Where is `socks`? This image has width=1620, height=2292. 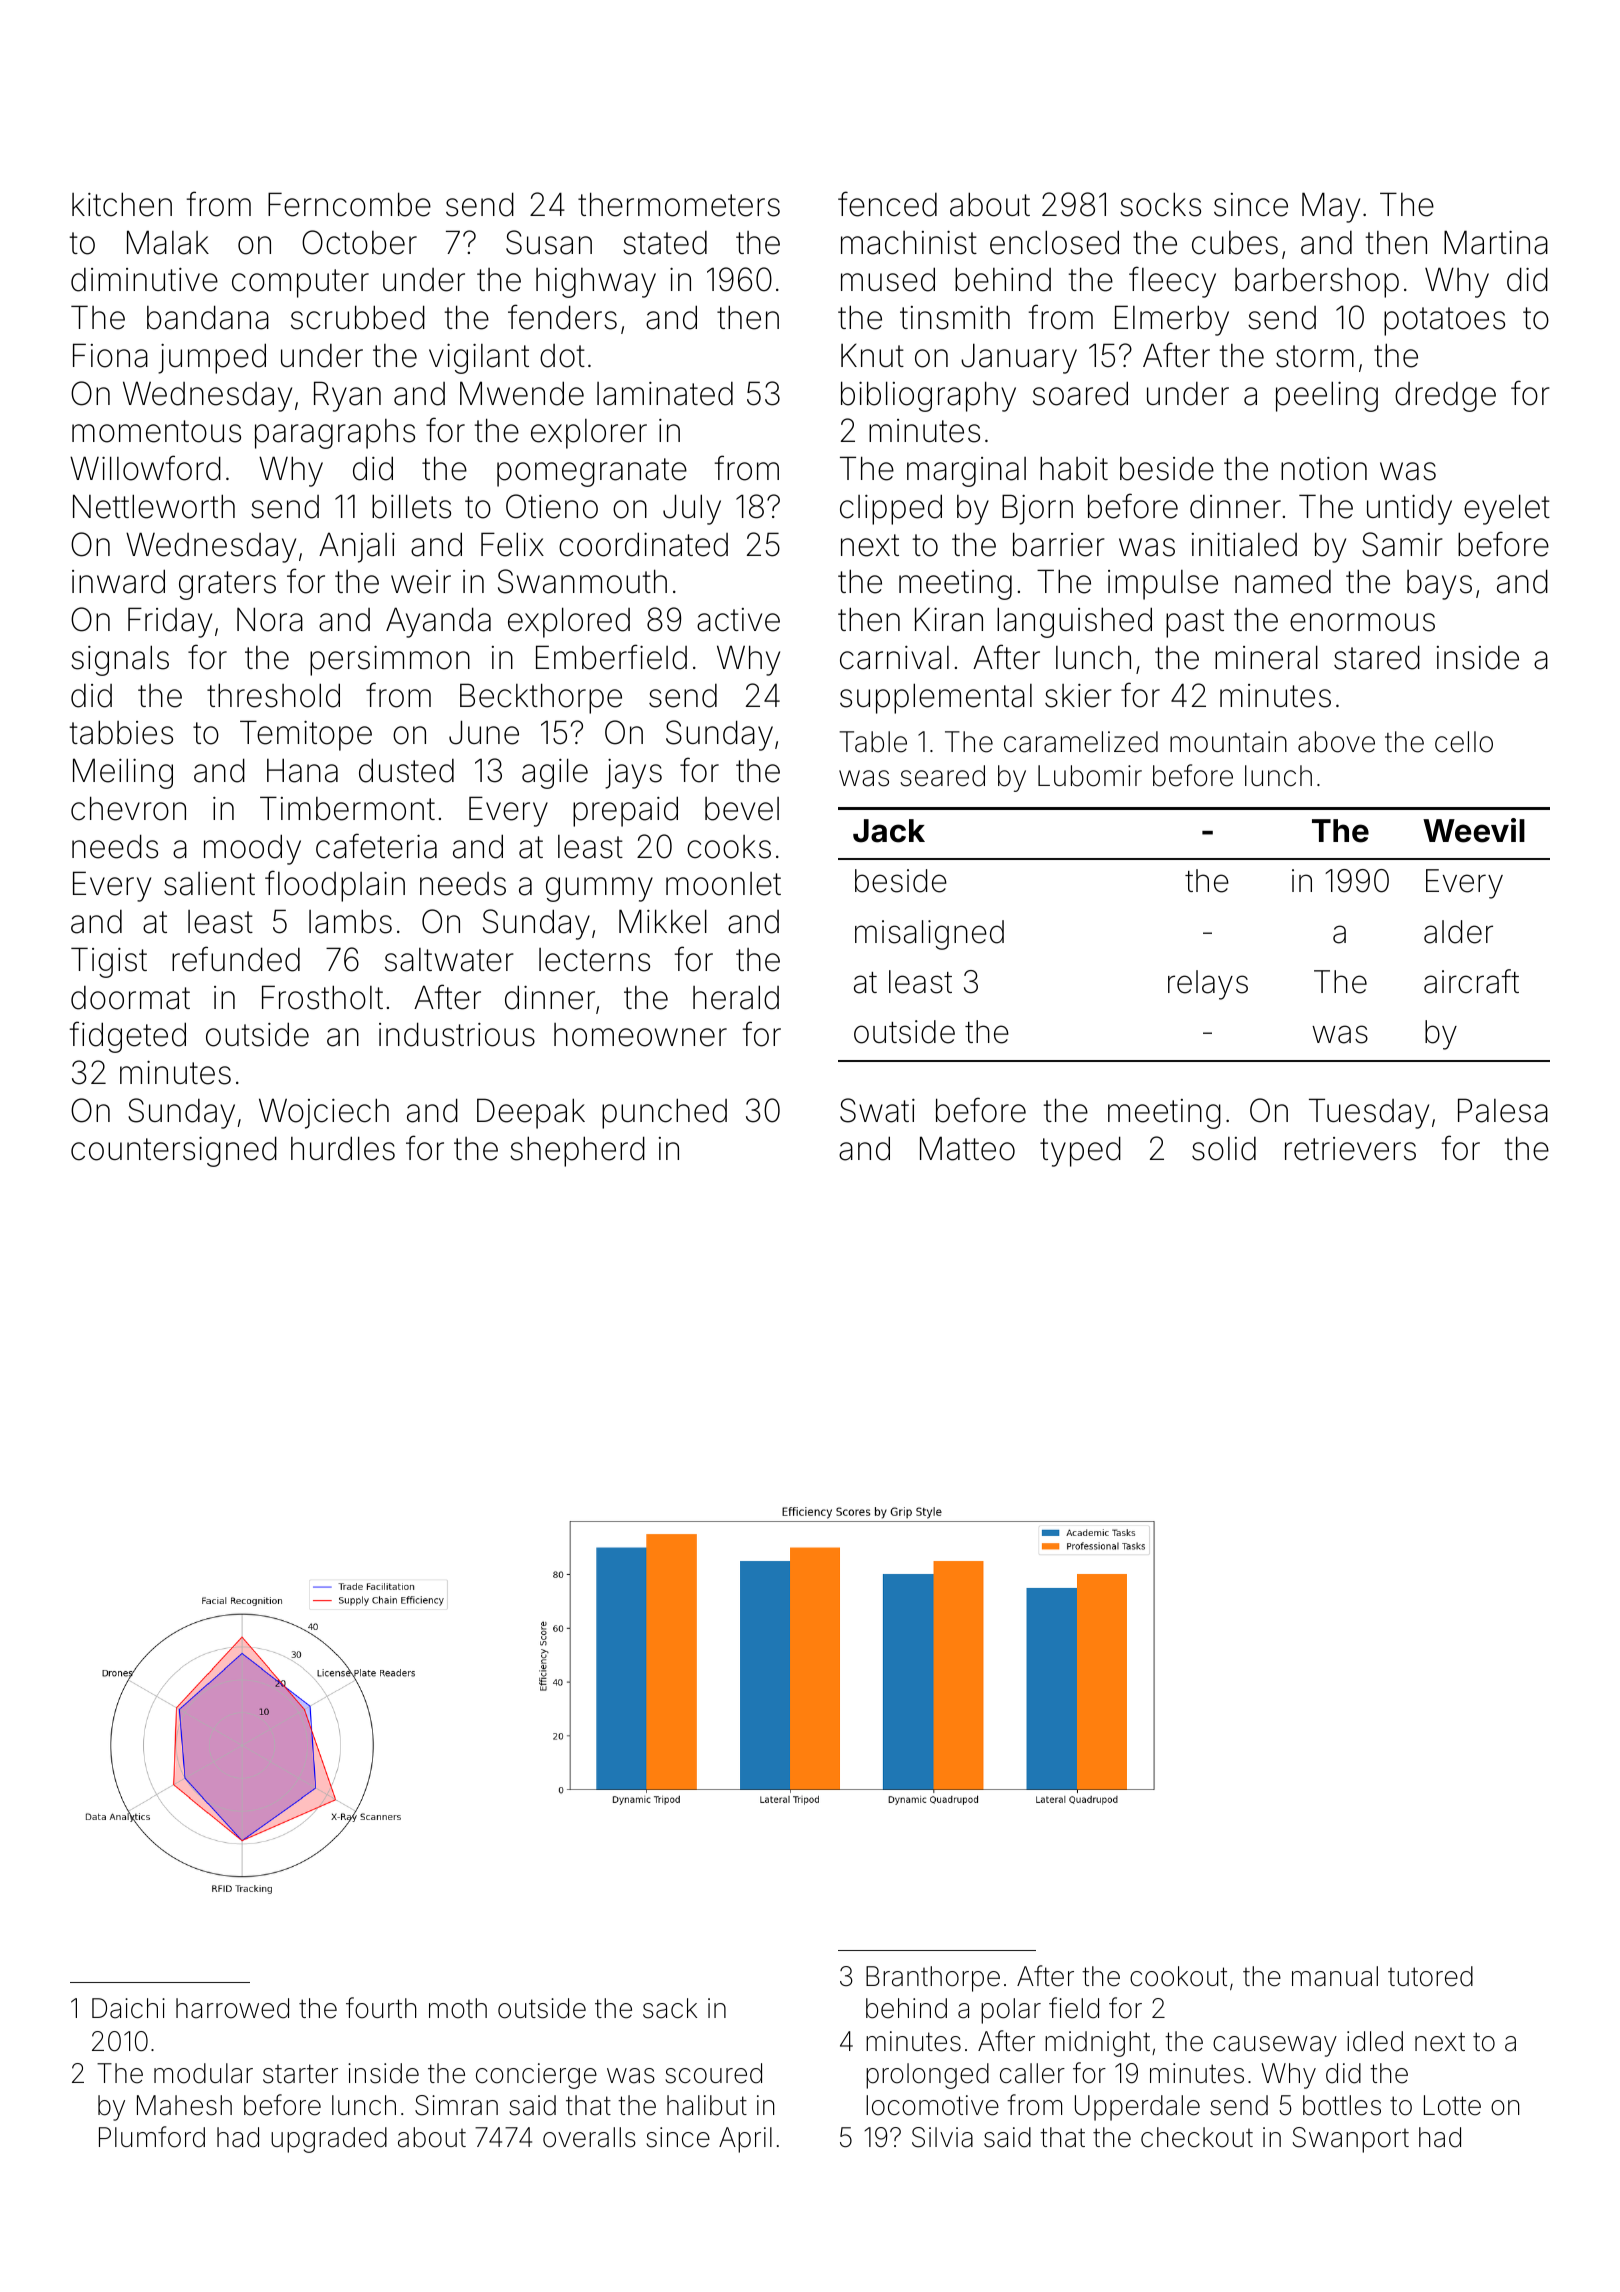
socks is located at coordinates (1160, 204).
